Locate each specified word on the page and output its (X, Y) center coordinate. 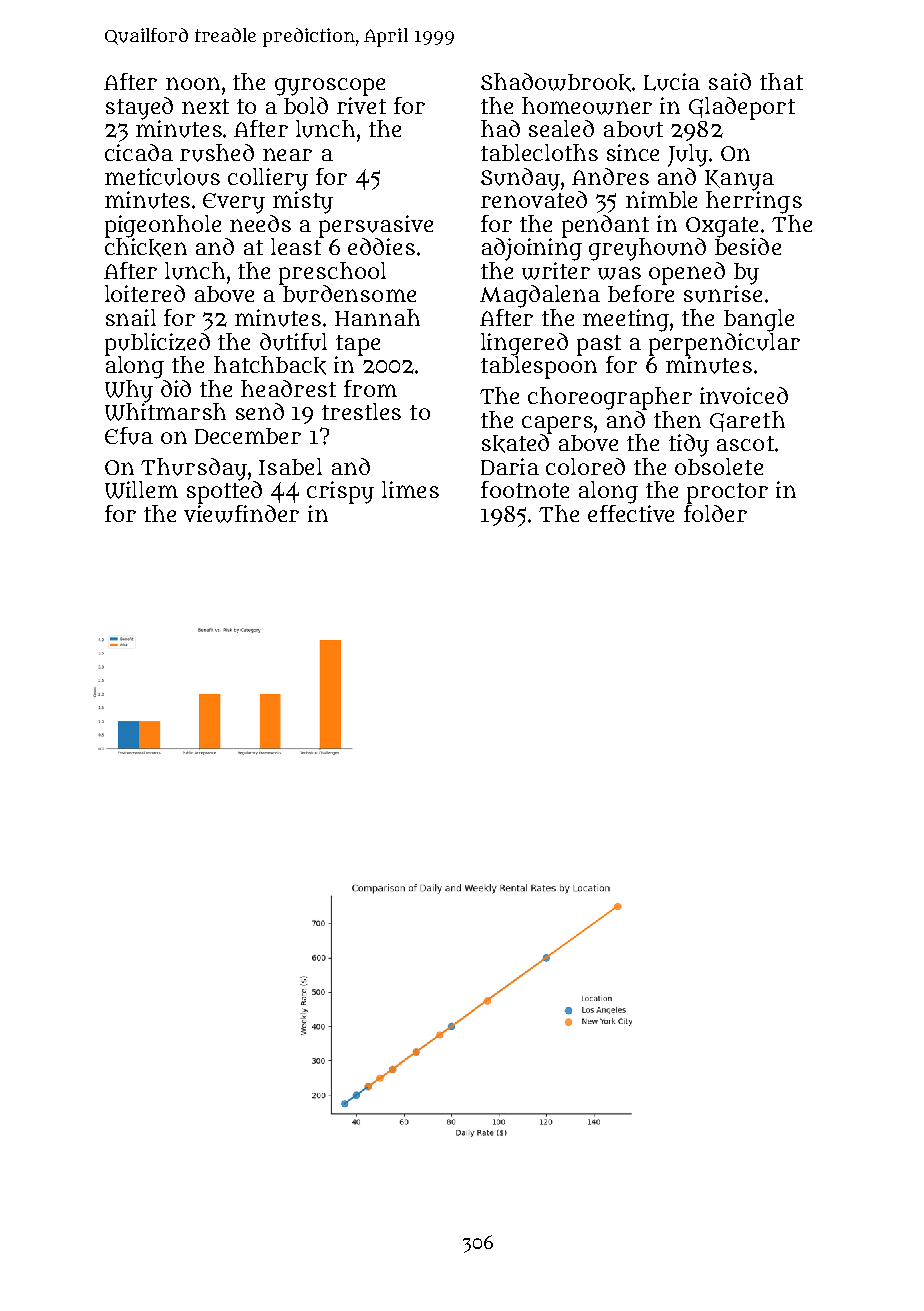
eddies (381, 246)
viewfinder (241, 514)
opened (687, 273)
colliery (268, 179)
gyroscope (330, 87)
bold (306, 105)
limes (410, 489)
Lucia (672, 82)
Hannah (377, 317)
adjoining (532, 249)
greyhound (647, 249)
